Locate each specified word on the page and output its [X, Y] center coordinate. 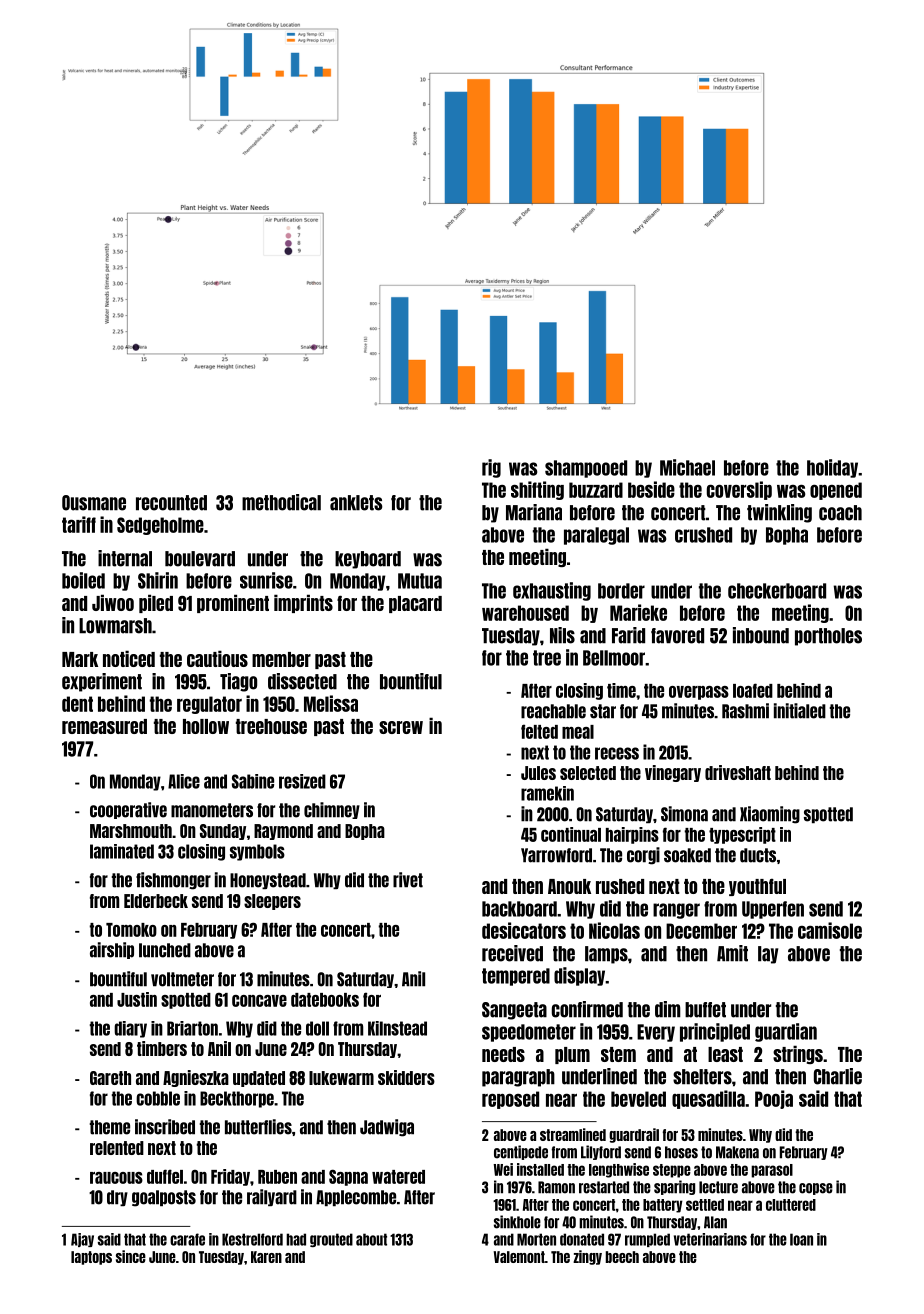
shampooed [586, 469]
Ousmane [94, 503]
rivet [408, 880]
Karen [266, 1257]
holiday [832, 468]
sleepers [272, 902]
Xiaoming [770, 815]
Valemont [519, 1257]
